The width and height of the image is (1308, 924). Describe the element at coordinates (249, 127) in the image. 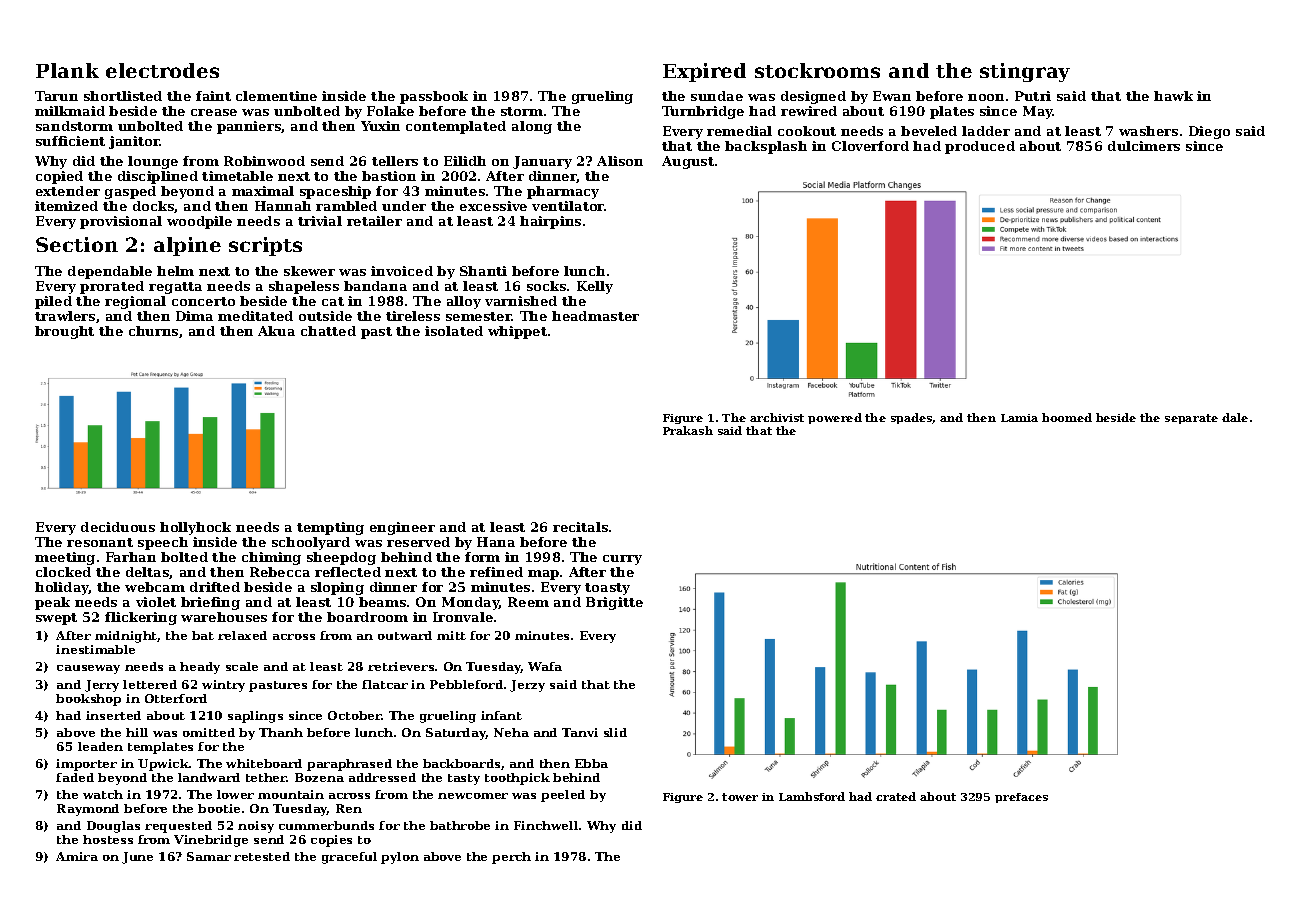

I see `panniers` at that location.
